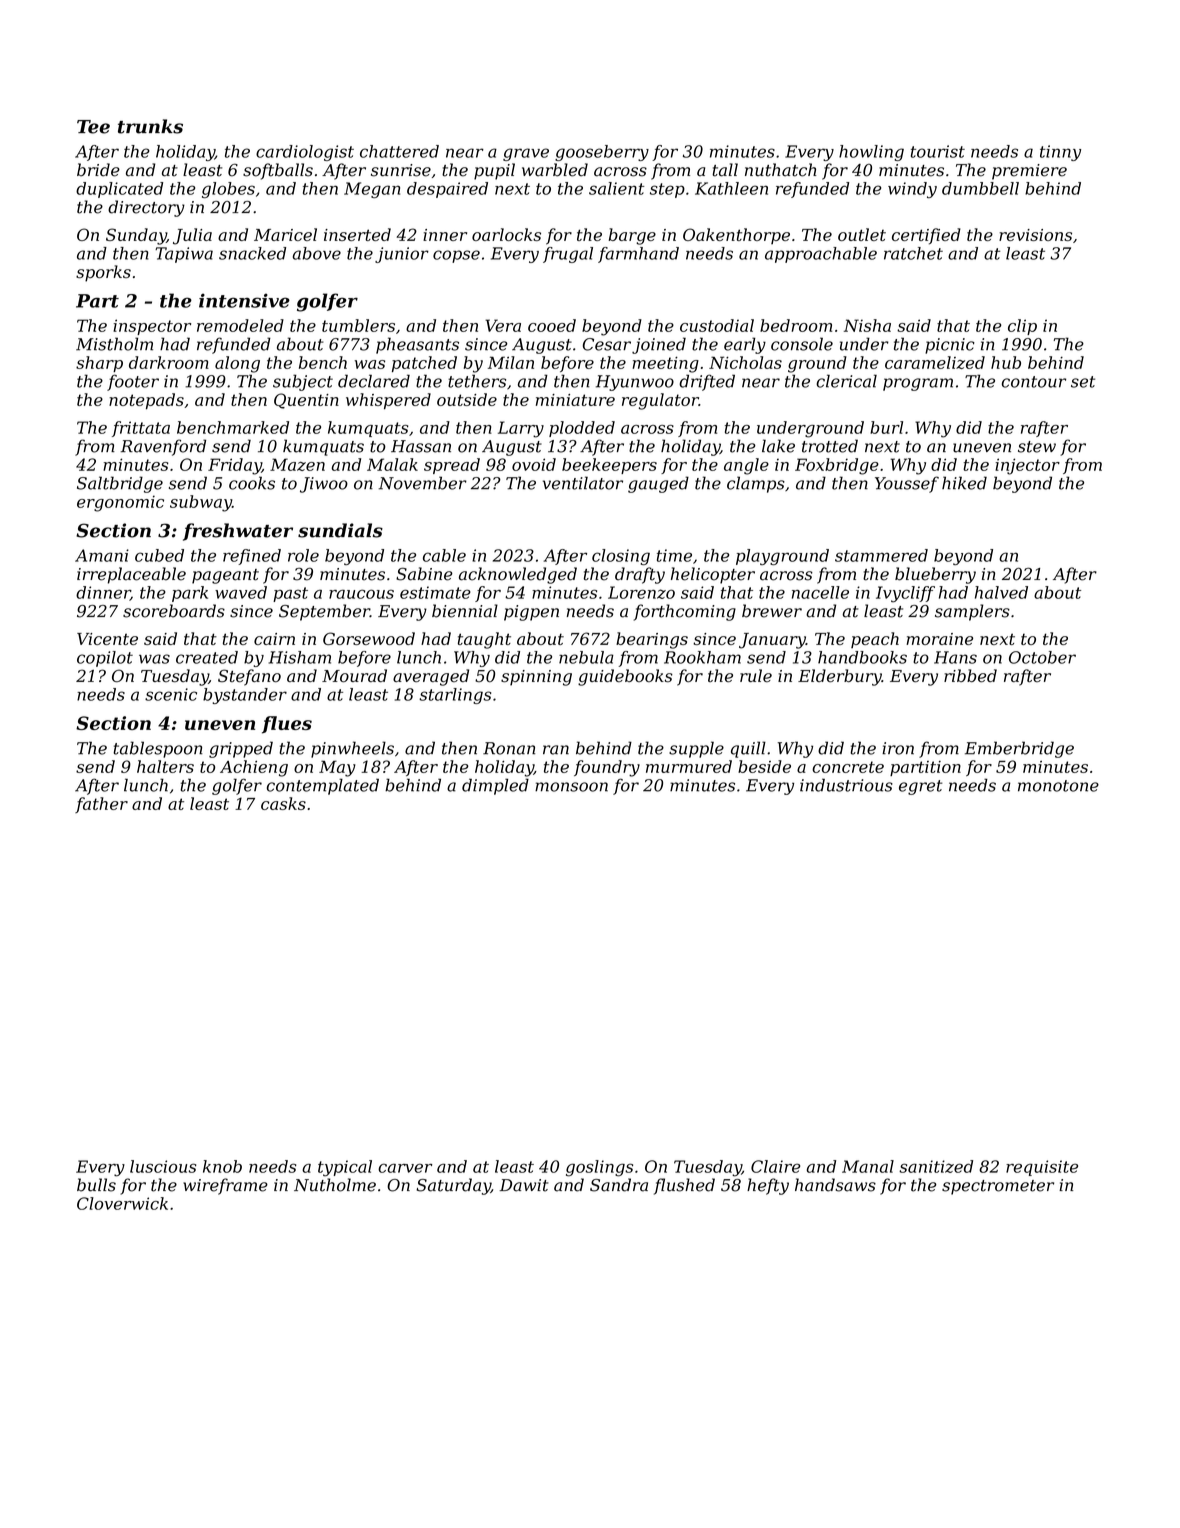 This screenshot has width=1180, height=1528. Describe the element at coordinates (495, 786) in the screenshot. I see `dimpled` at that location.
